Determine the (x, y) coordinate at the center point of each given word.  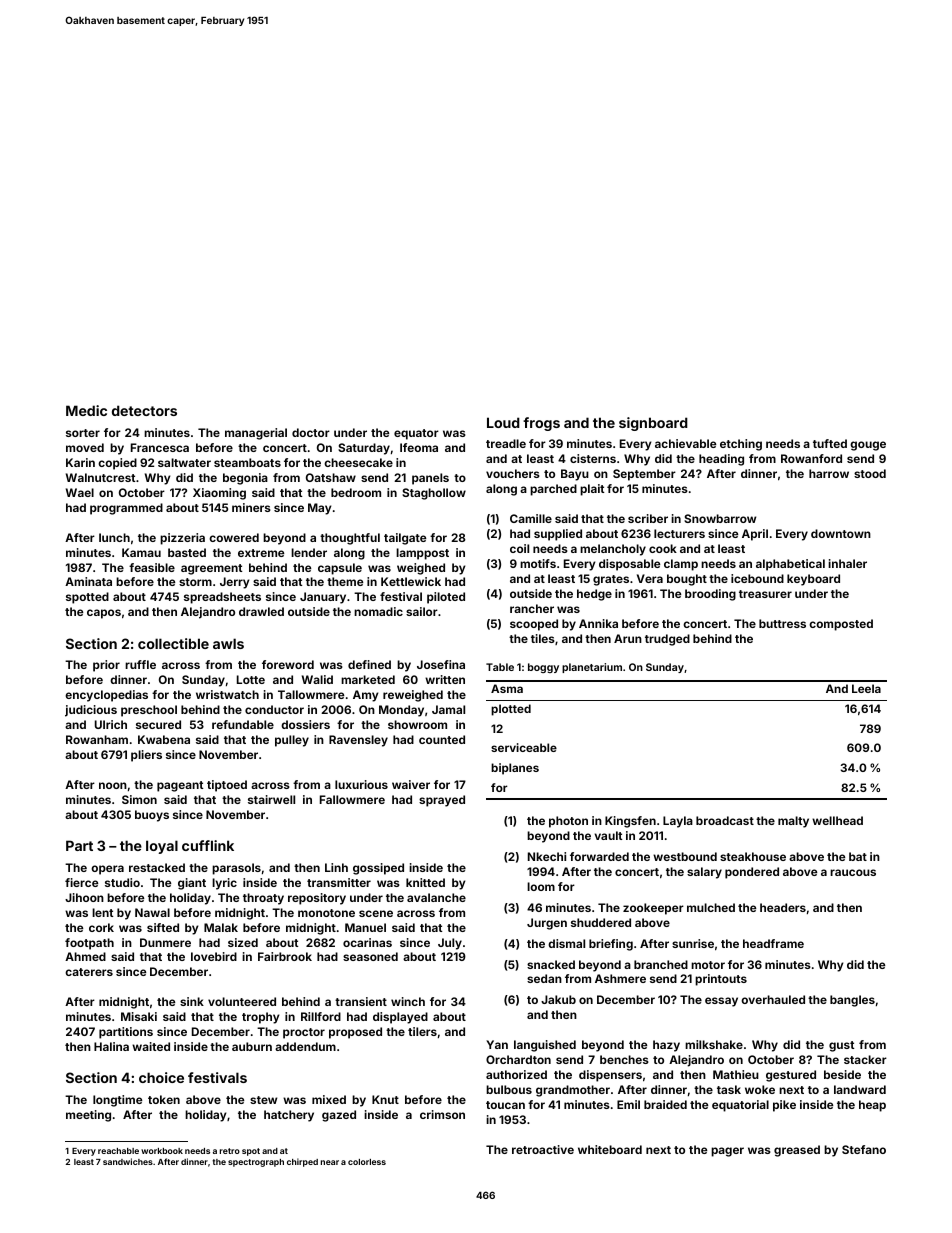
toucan (505, 1105)
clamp (681, 565)
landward (860, 1089)
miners (251, 507)
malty (793, 822)
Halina (111, 1046)
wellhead (837, 820)
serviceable (524, 747)
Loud (503, 422)
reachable (118, 1151)
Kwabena (164, 739)
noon (113, 785)
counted (442, 739)
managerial (256, 434)
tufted (830, 443)
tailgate (405, 539)
